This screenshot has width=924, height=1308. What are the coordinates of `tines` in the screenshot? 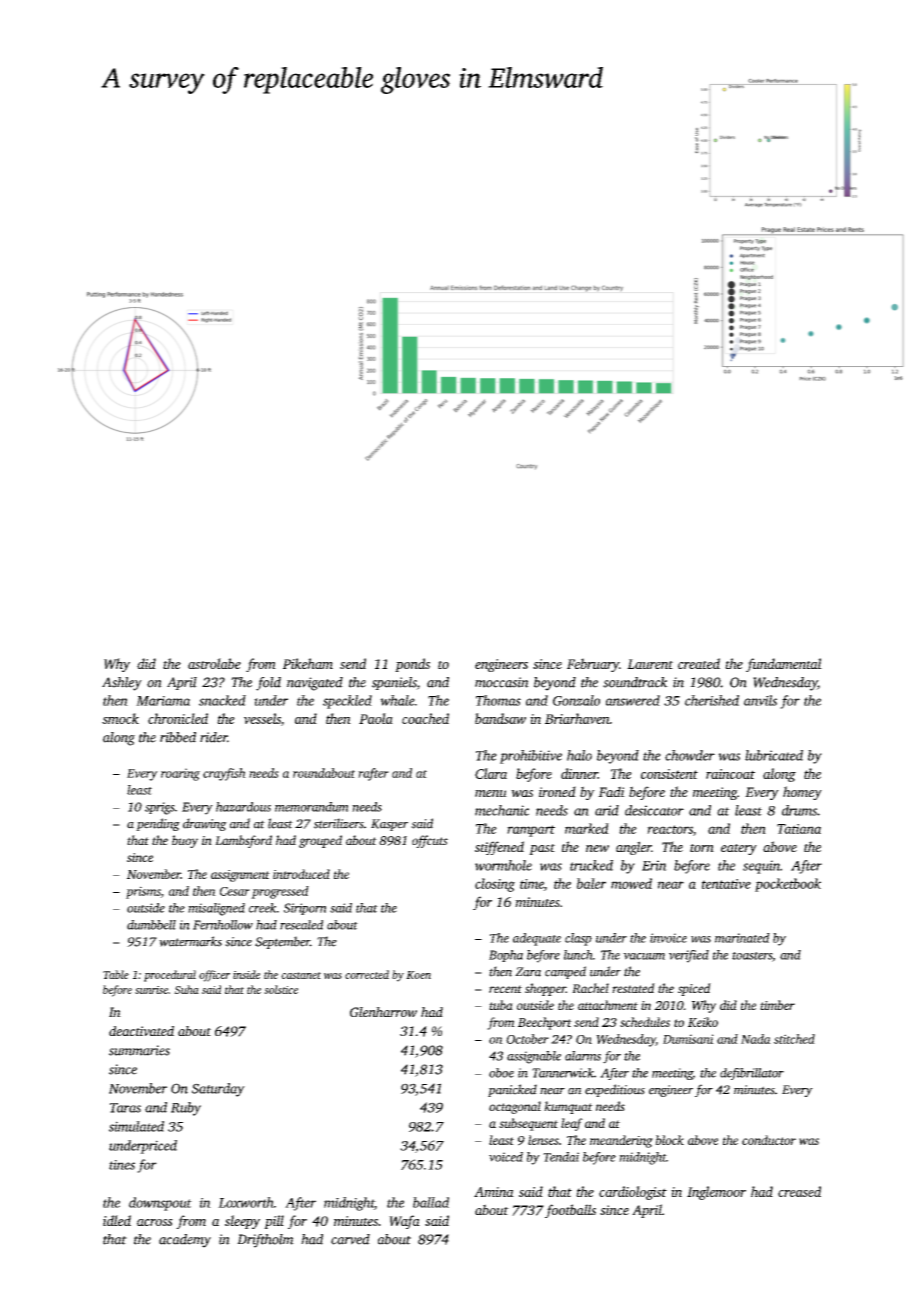 It's located at (122, 1165).
